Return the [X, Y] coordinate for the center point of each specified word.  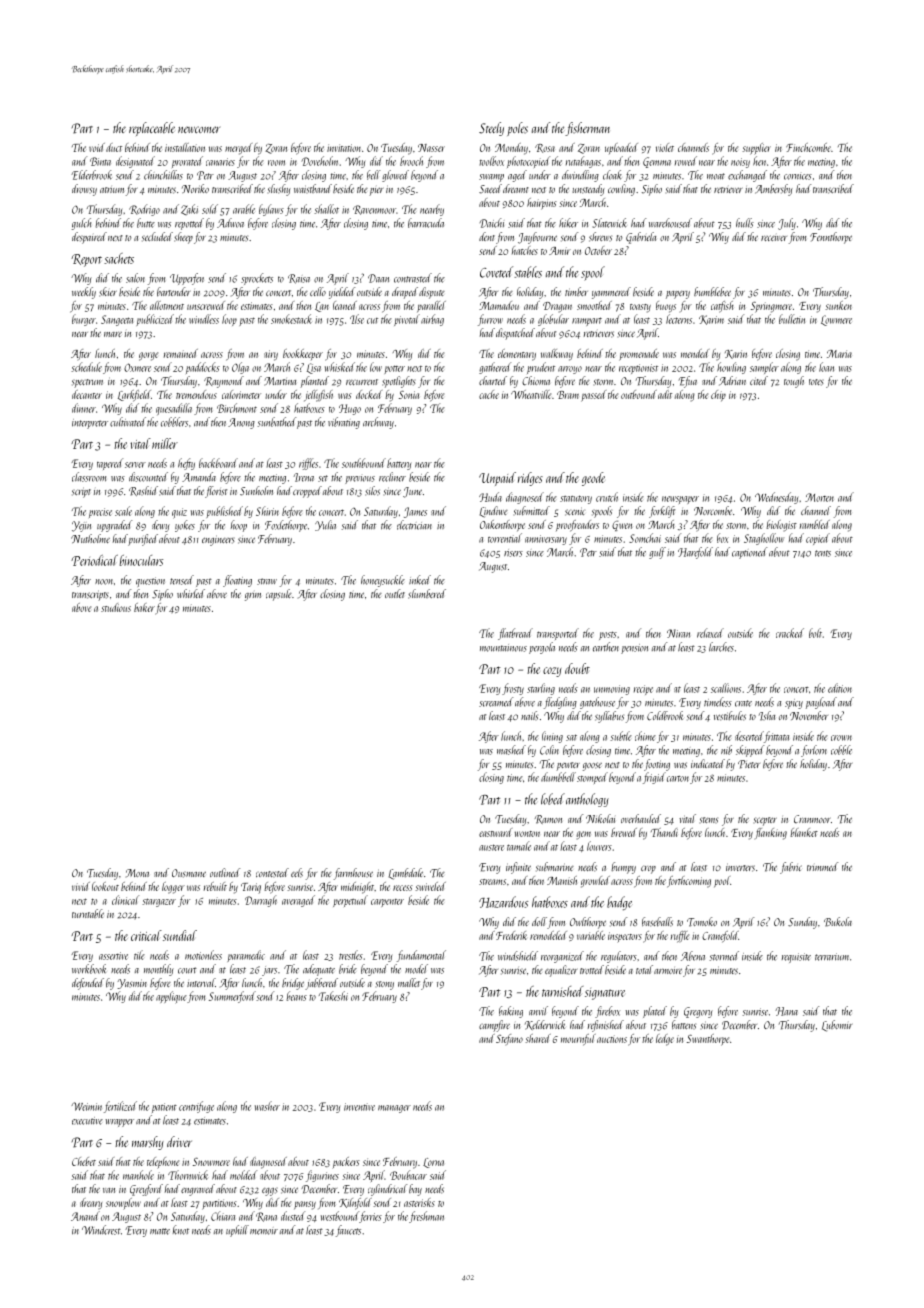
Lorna [433, 1163]
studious [116, 607]
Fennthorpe [831, 238]
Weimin [86, 1106]
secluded [157, 237]
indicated [708, 763]
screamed [496, 702]
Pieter [749, 764]
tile [139, 955]
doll [539, 921]
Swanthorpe [708, 1040]
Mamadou [499, 305]
